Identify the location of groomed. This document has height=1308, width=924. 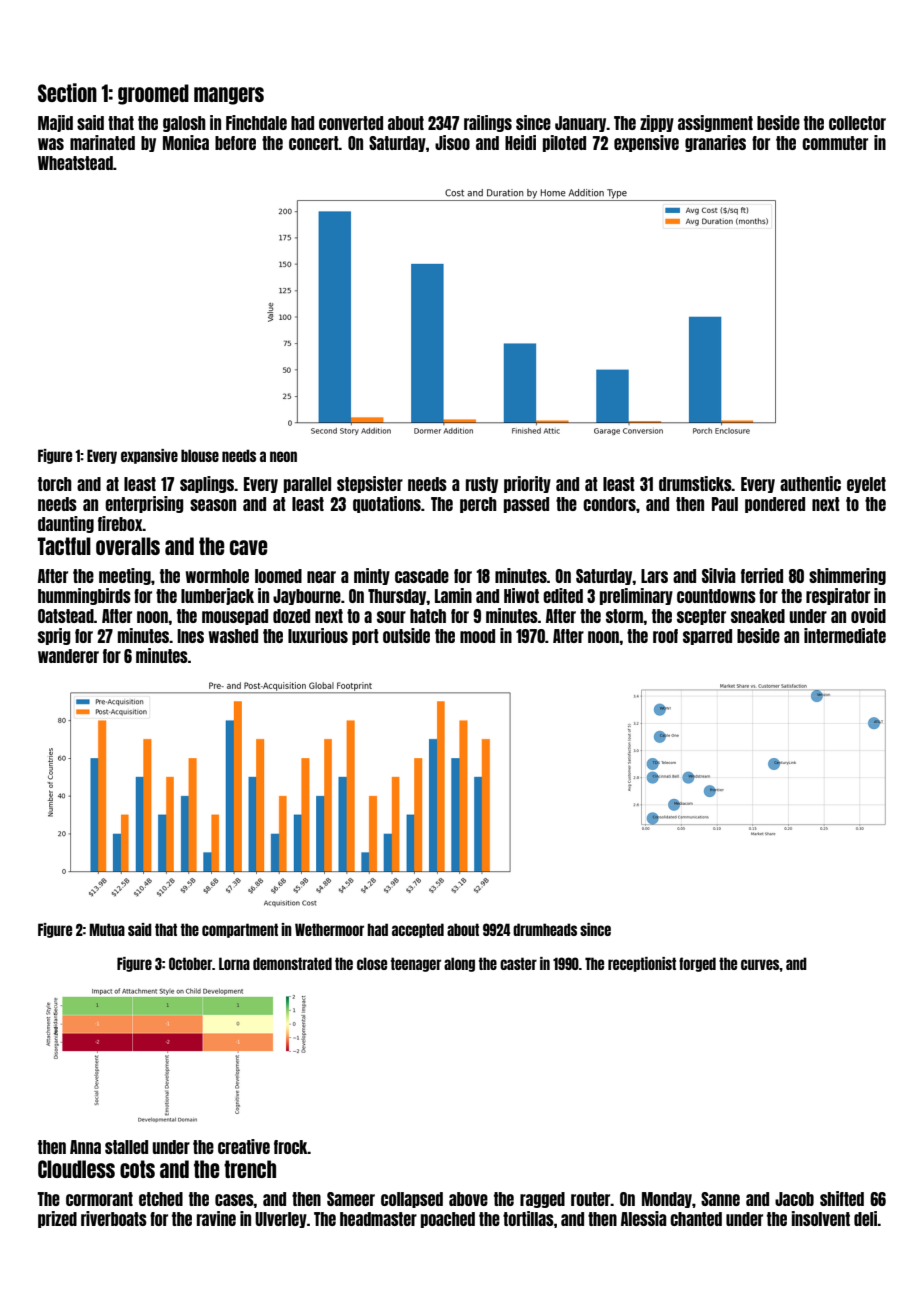
(153, 94).
